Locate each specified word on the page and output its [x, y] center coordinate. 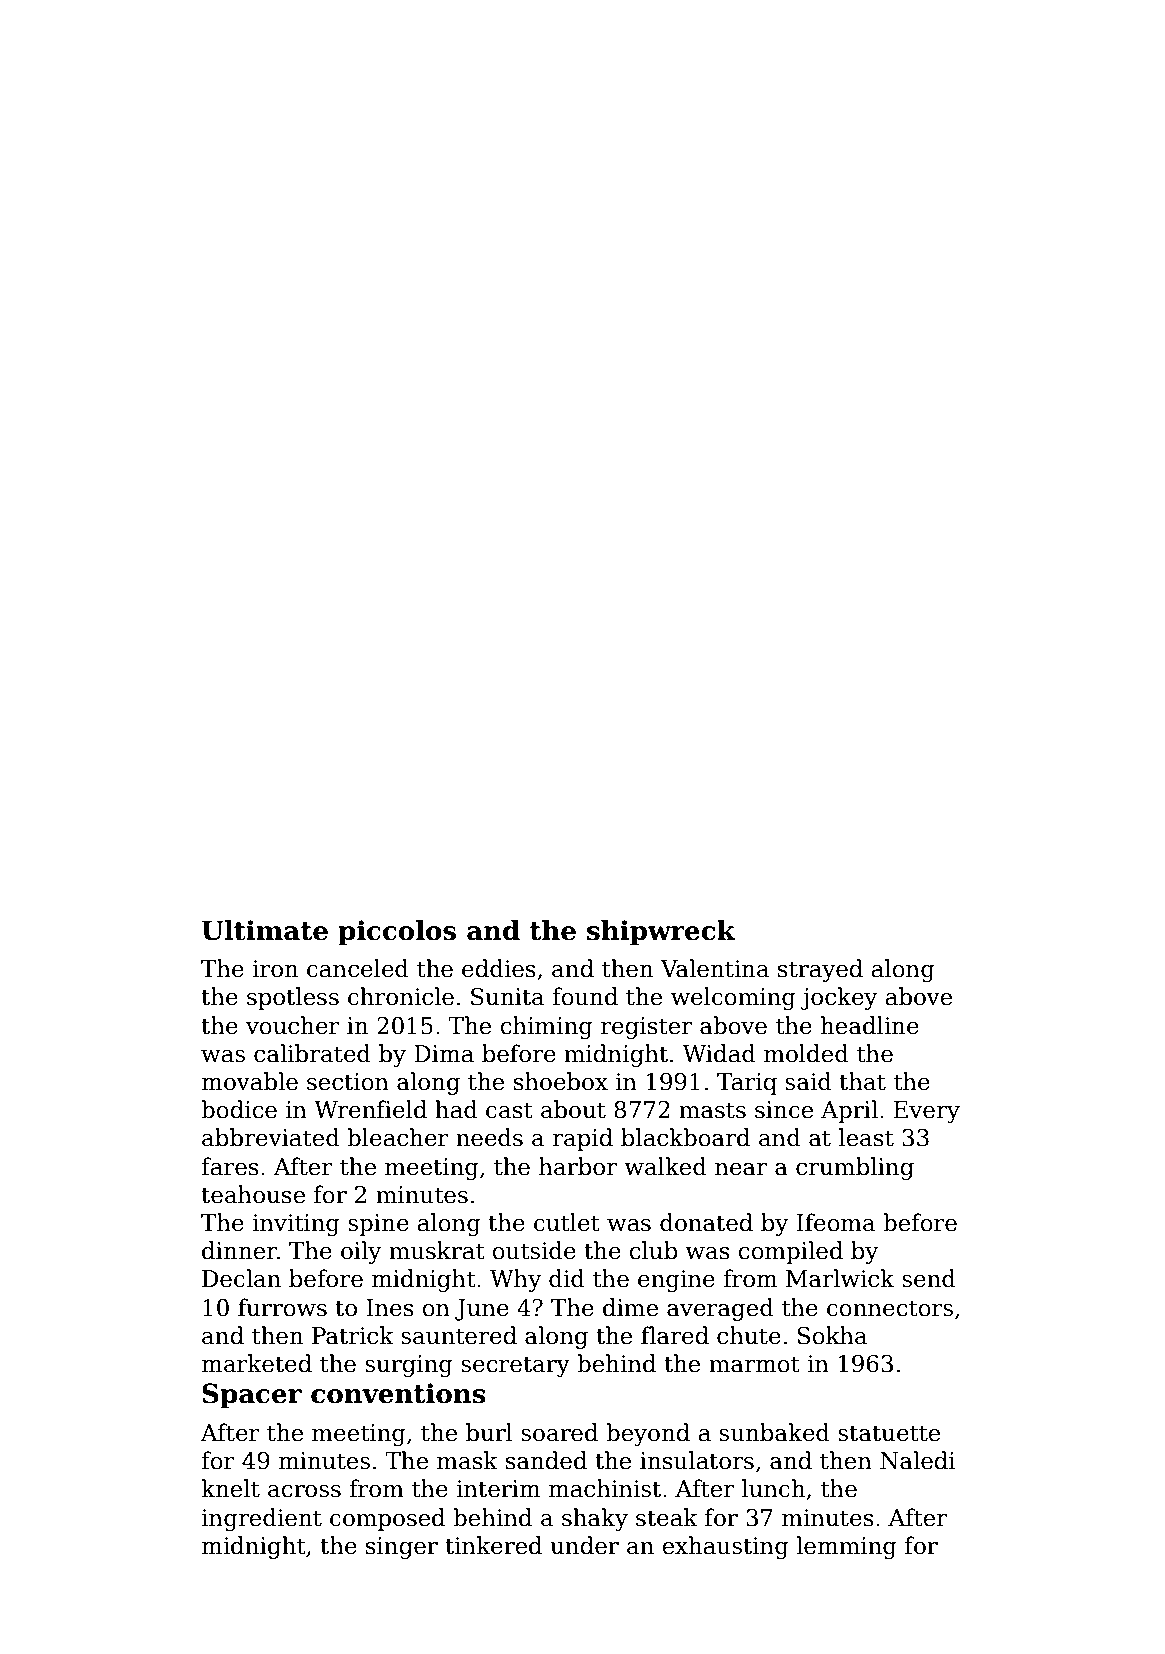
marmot [754, 1364]
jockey [839, 998]
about [573, 1109]
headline [870, 1025]
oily [361, 1252]
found [585, 996]
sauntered [459, 1335]
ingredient [261, 1519]
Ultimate [265, 930]
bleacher [398, 1137]
